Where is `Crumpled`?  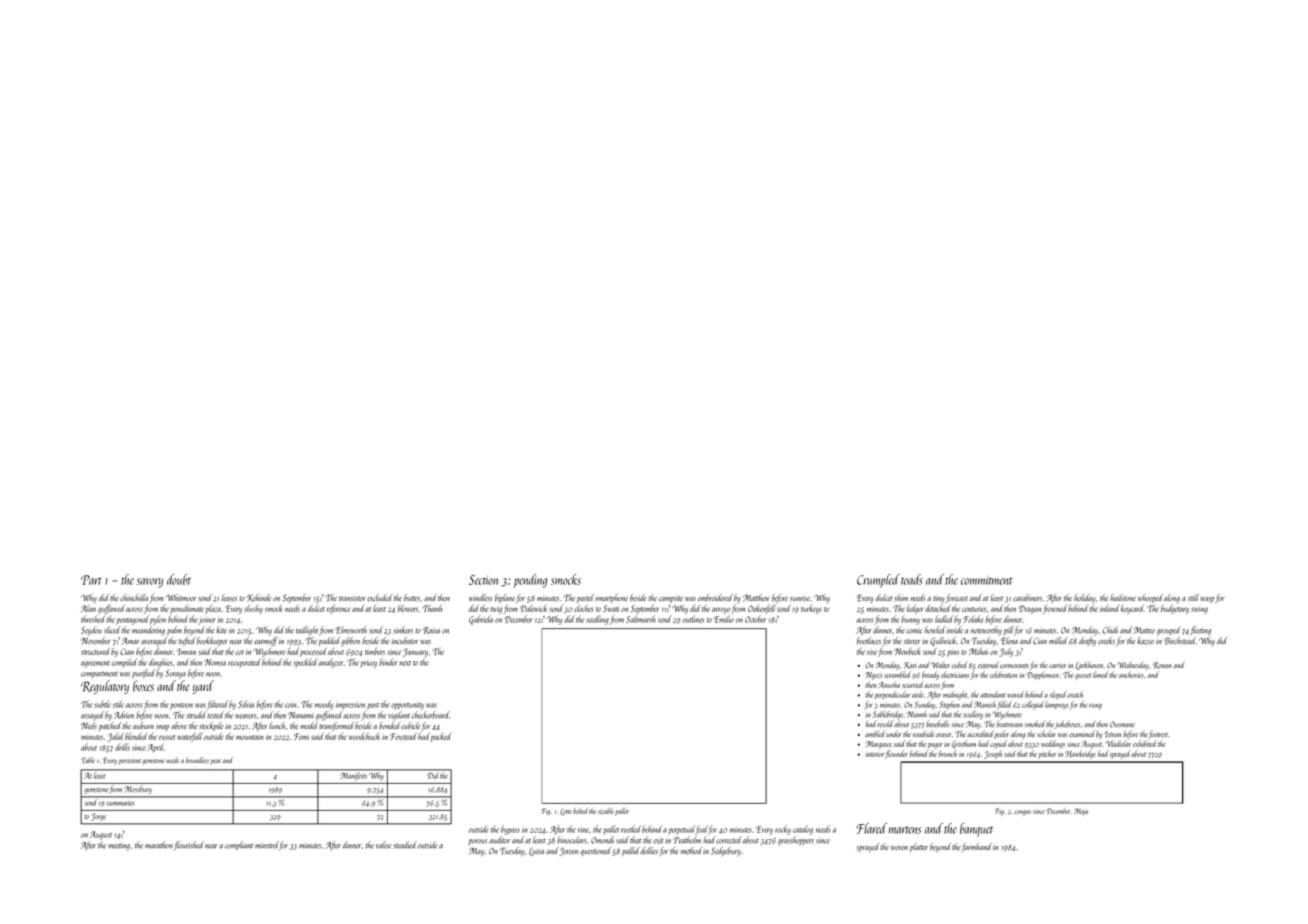
Crumpled is located at coordinates (878, 581).
